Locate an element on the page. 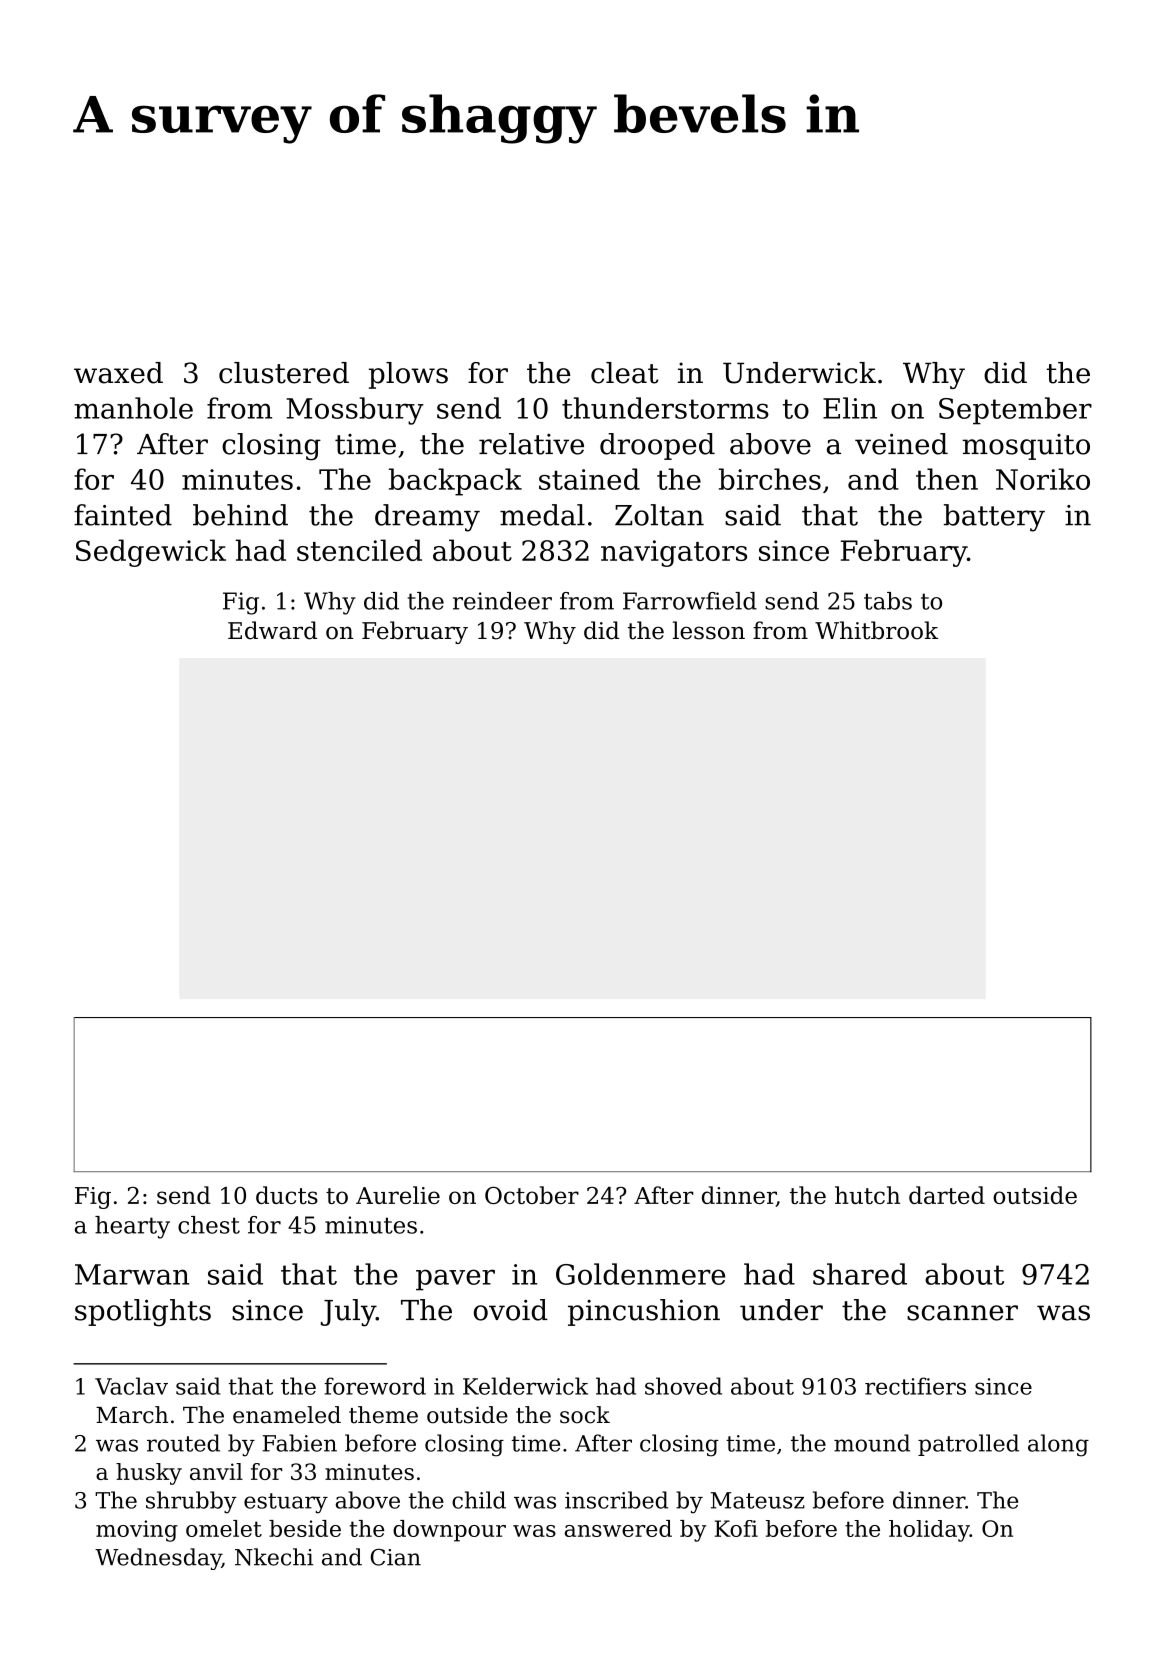 The image size is (1165, 1654). Whitbrook is located at coordinates (876, 630).
